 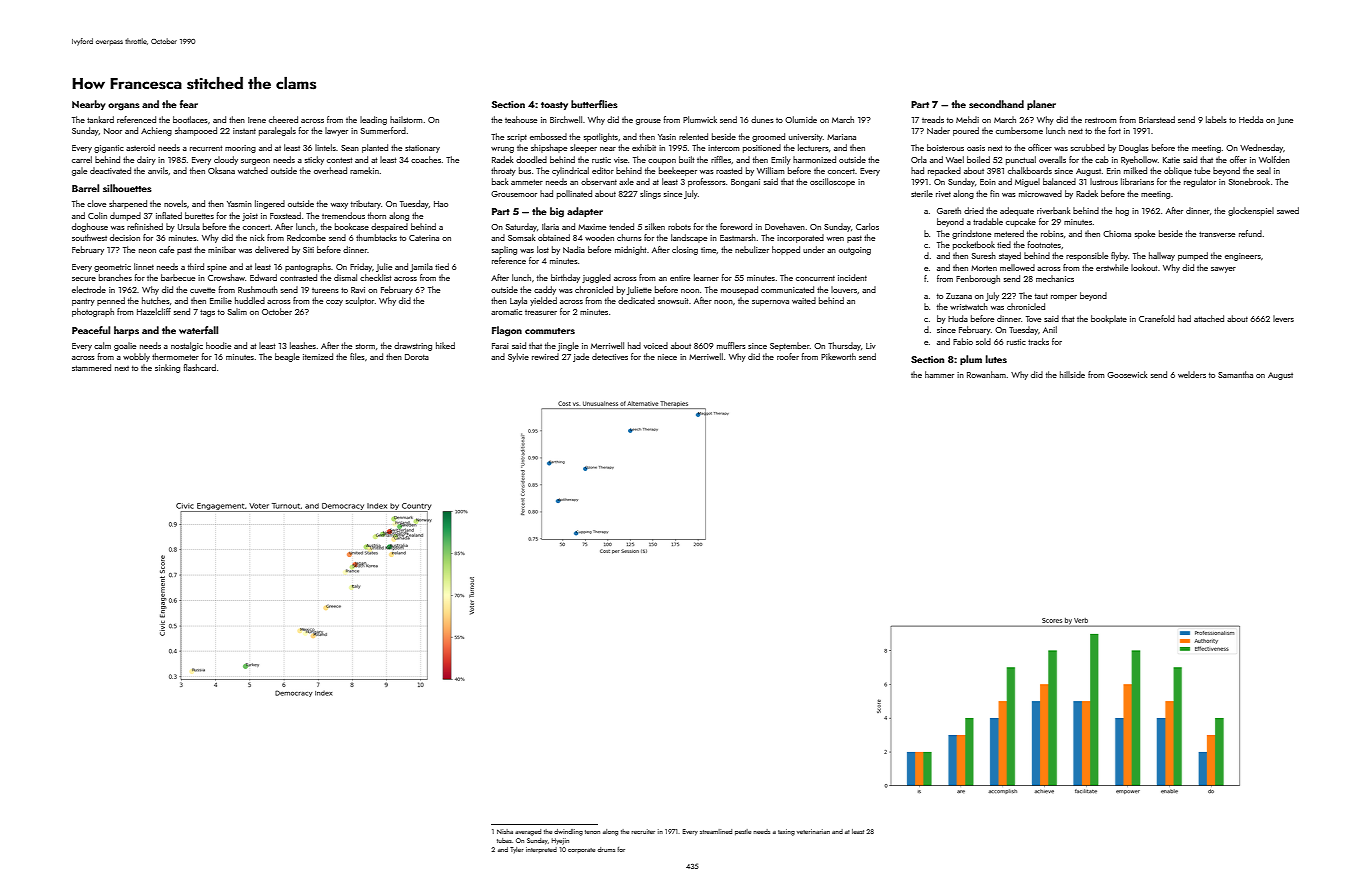 I want to click on back, so click(x=500, y=181).
